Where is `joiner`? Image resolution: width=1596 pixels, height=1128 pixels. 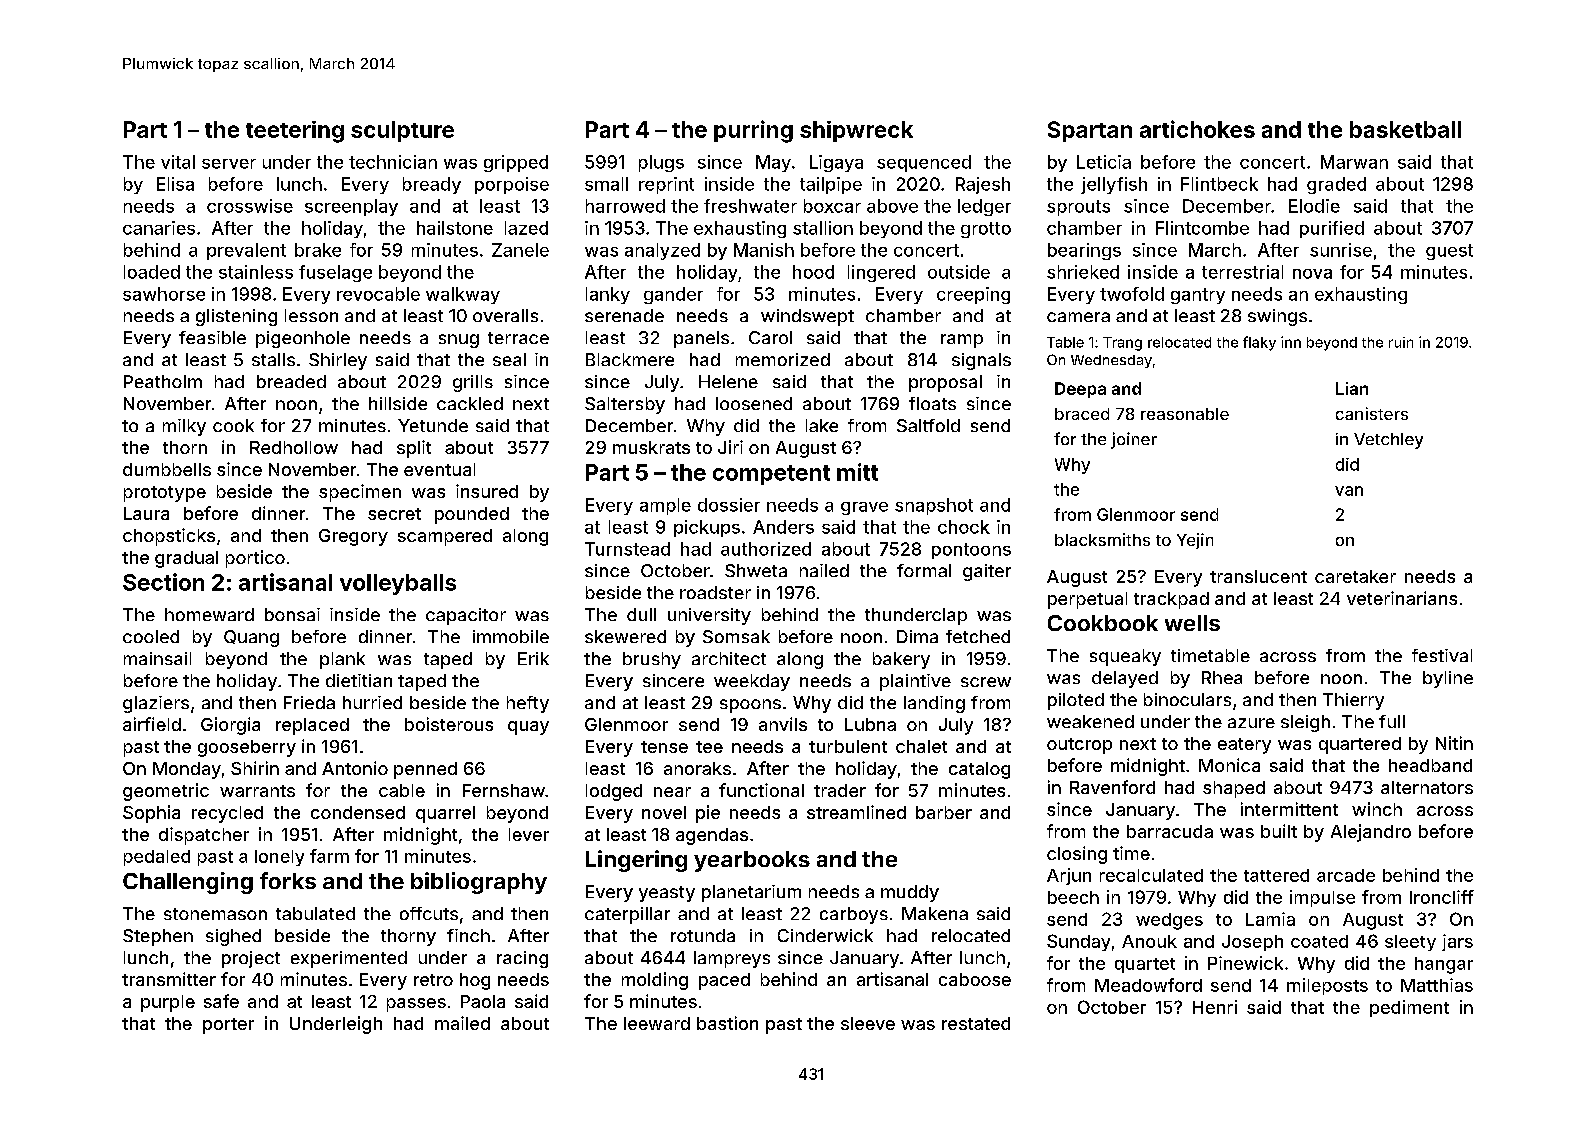 joiner is located at coordinates (1134, 440).
